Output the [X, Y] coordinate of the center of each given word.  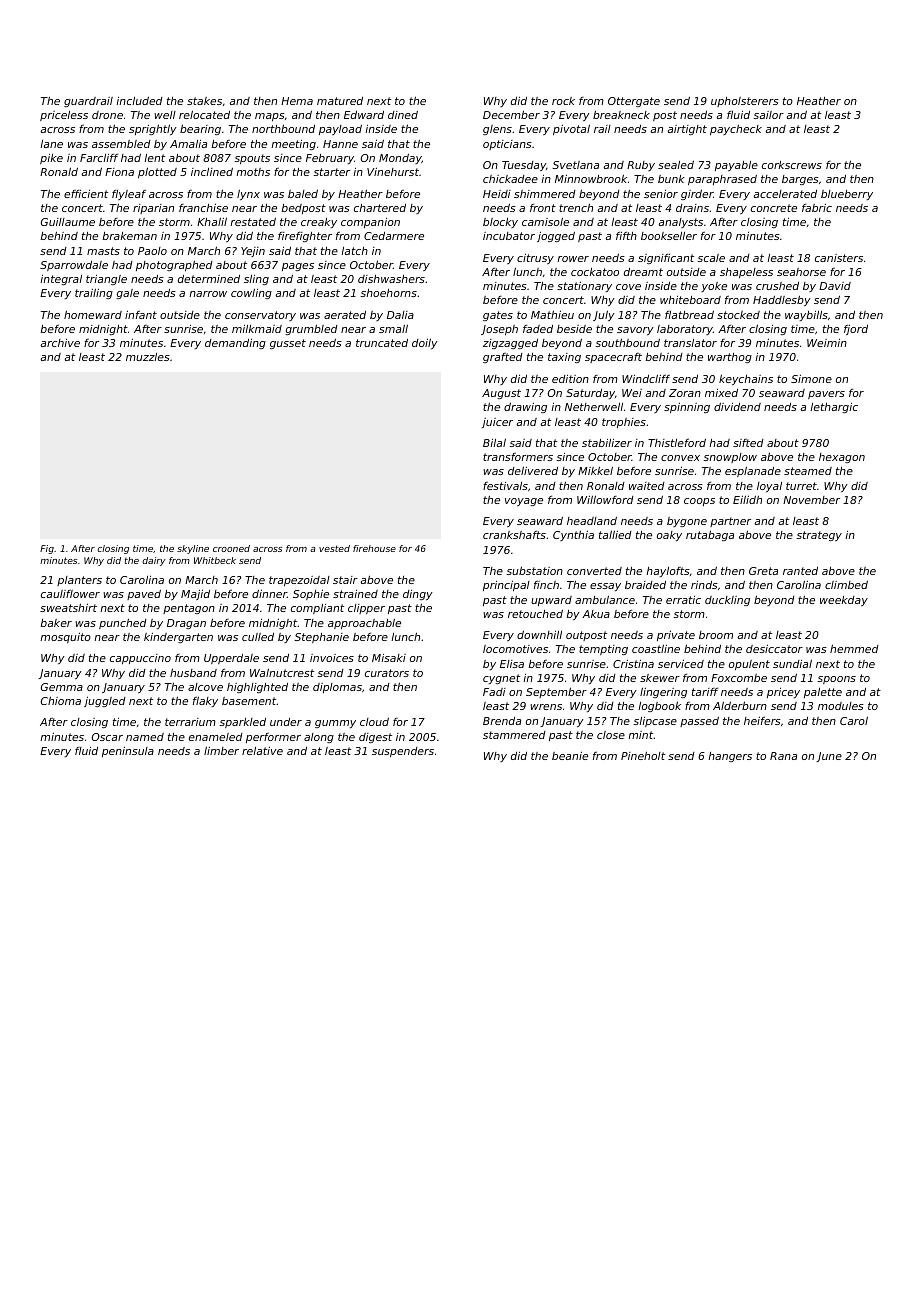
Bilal [494, 442]
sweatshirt [68, 607]
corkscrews [792, 165]
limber [221, 750]
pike [51, 159]
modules [841, 706]
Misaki [389, 658]
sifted [748, 443]
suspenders [403, 752]
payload [340, 130]
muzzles [148, 357]
